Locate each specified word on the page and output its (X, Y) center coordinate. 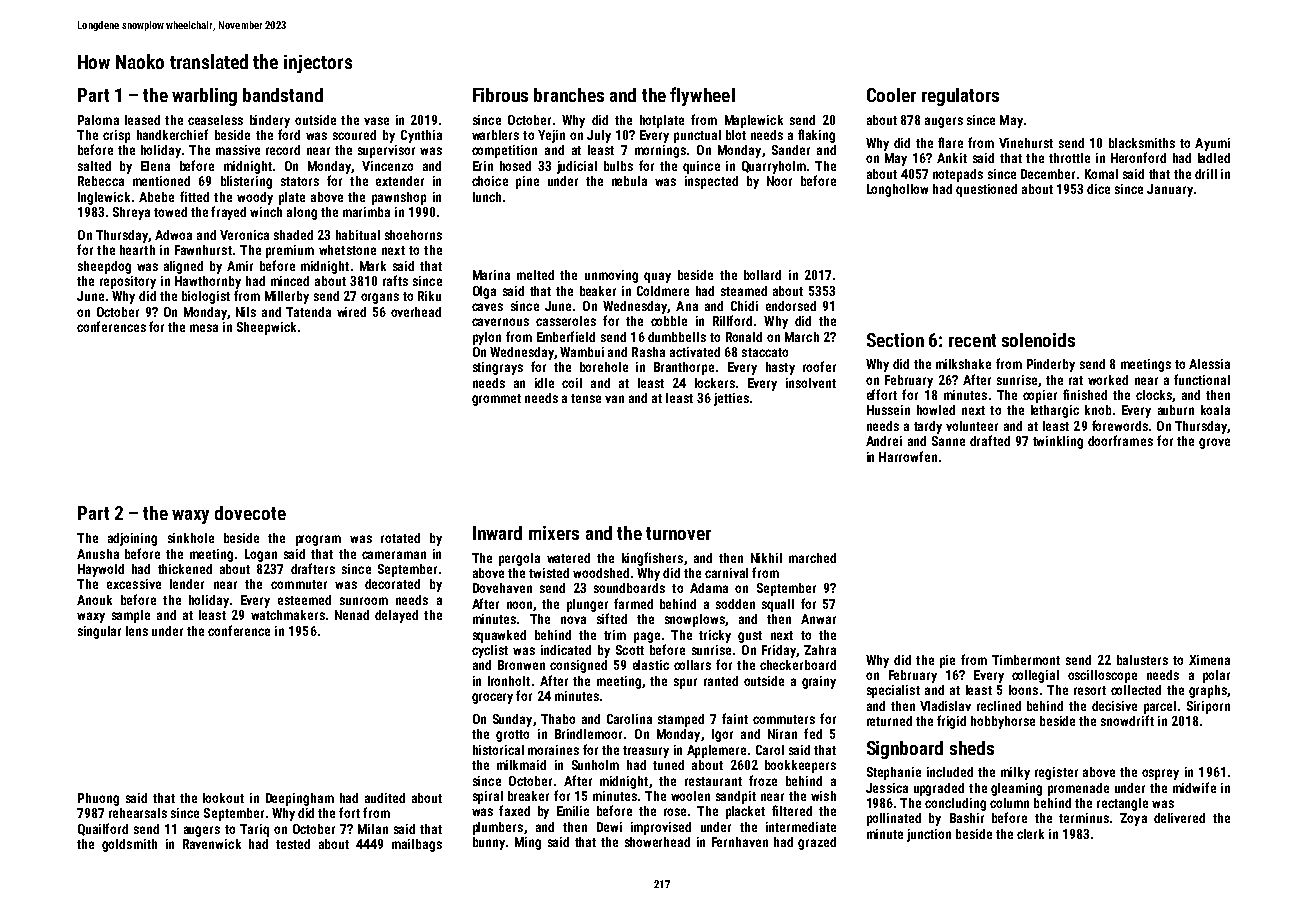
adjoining (132, 539)
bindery (270, 121)
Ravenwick (212, 844)
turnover (678, 533)
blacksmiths (1142, 143)
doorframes (1120, 440)
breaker (528, 796)
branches (569, 95)
